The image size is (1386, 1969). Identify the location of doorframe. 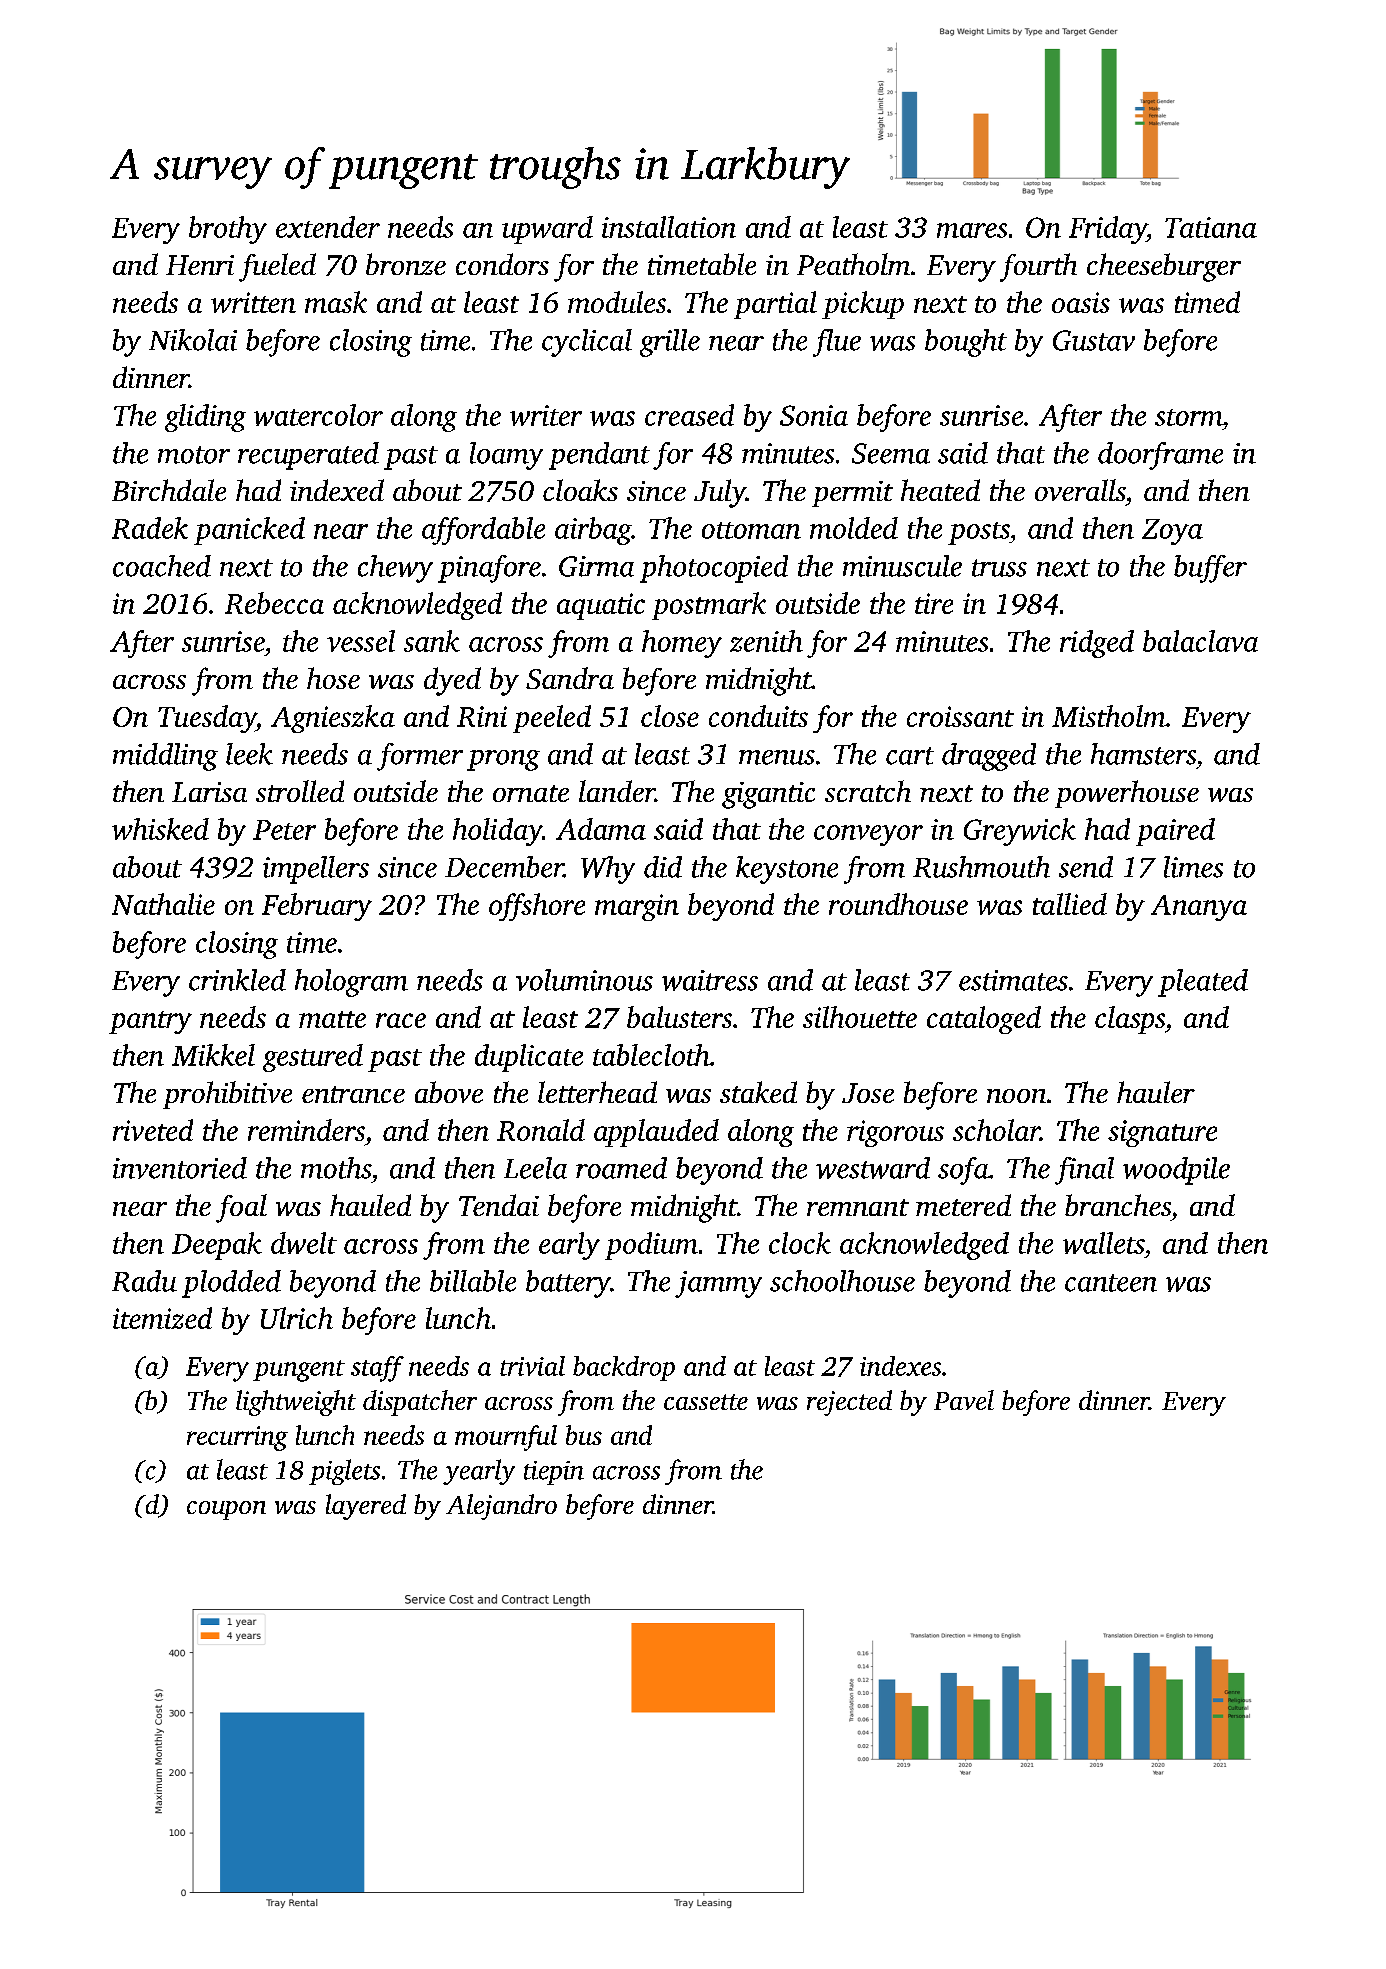
(1160, 456).
